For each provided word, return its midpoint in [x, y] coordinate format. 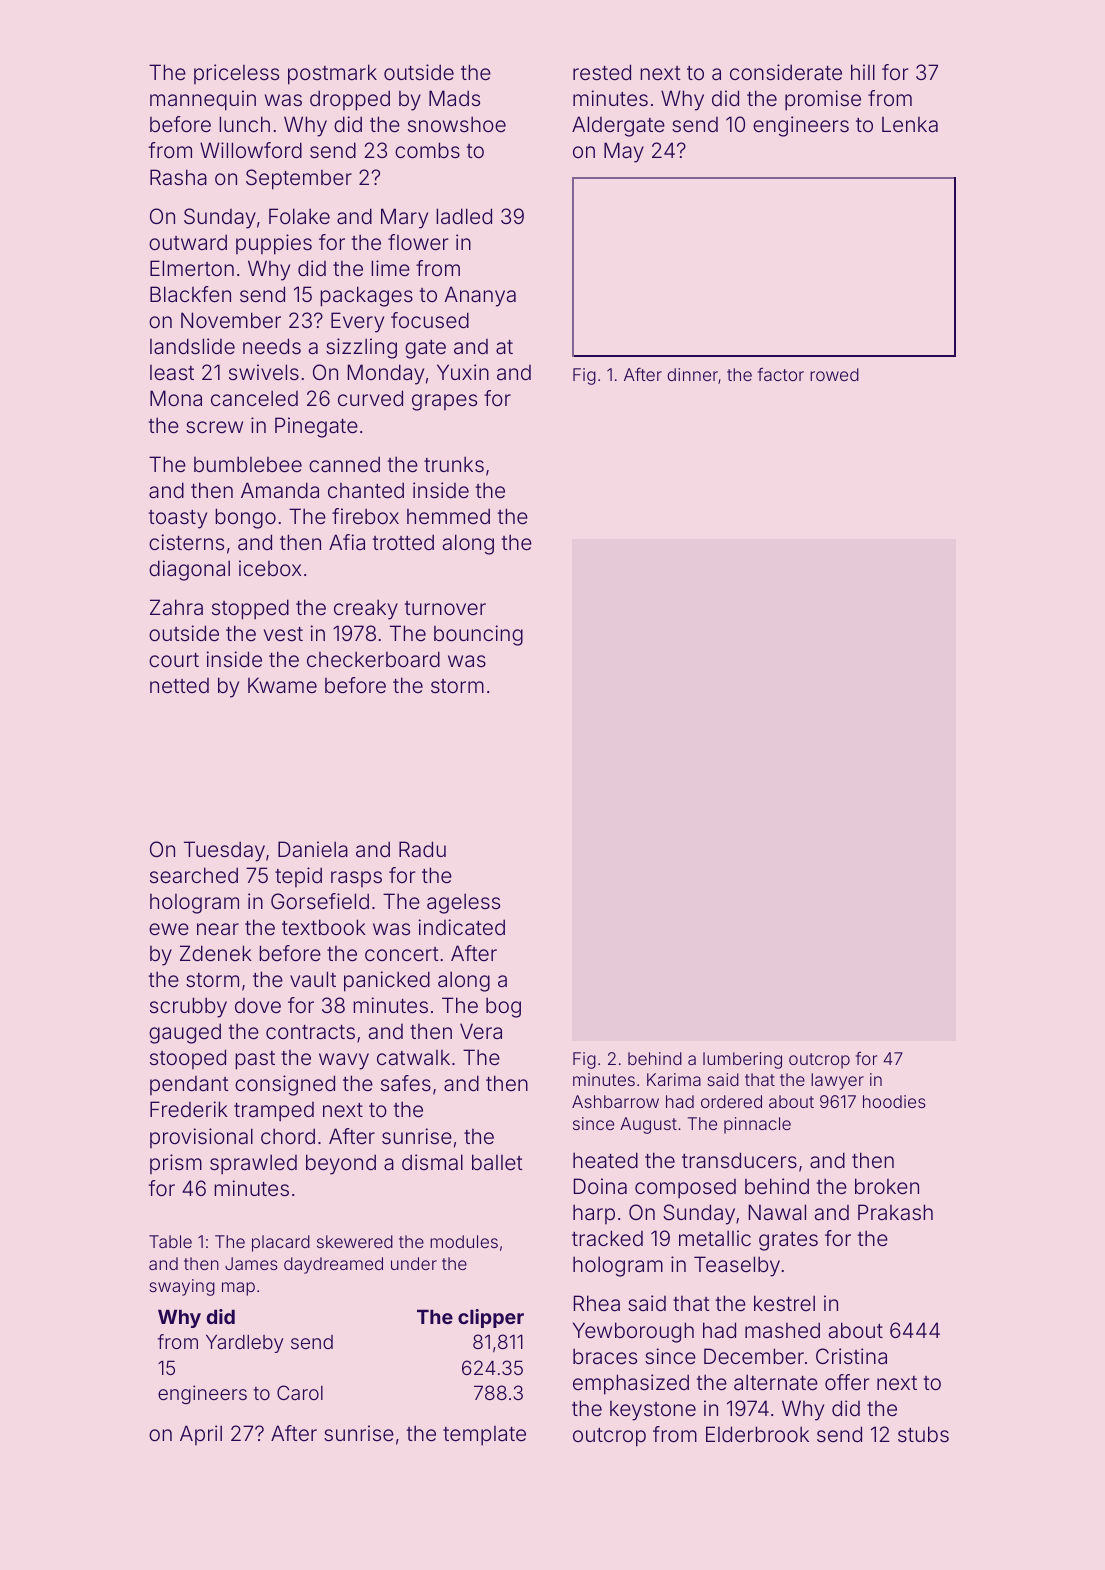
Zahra [176, 607]
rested [602, 72]
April [201, 1435]
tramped [274, 1112]
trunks [454, 464]
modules [464, 1241]
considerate [786, 72]
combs [427, 150]
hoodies [894, 1101]
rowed [834, 374]
